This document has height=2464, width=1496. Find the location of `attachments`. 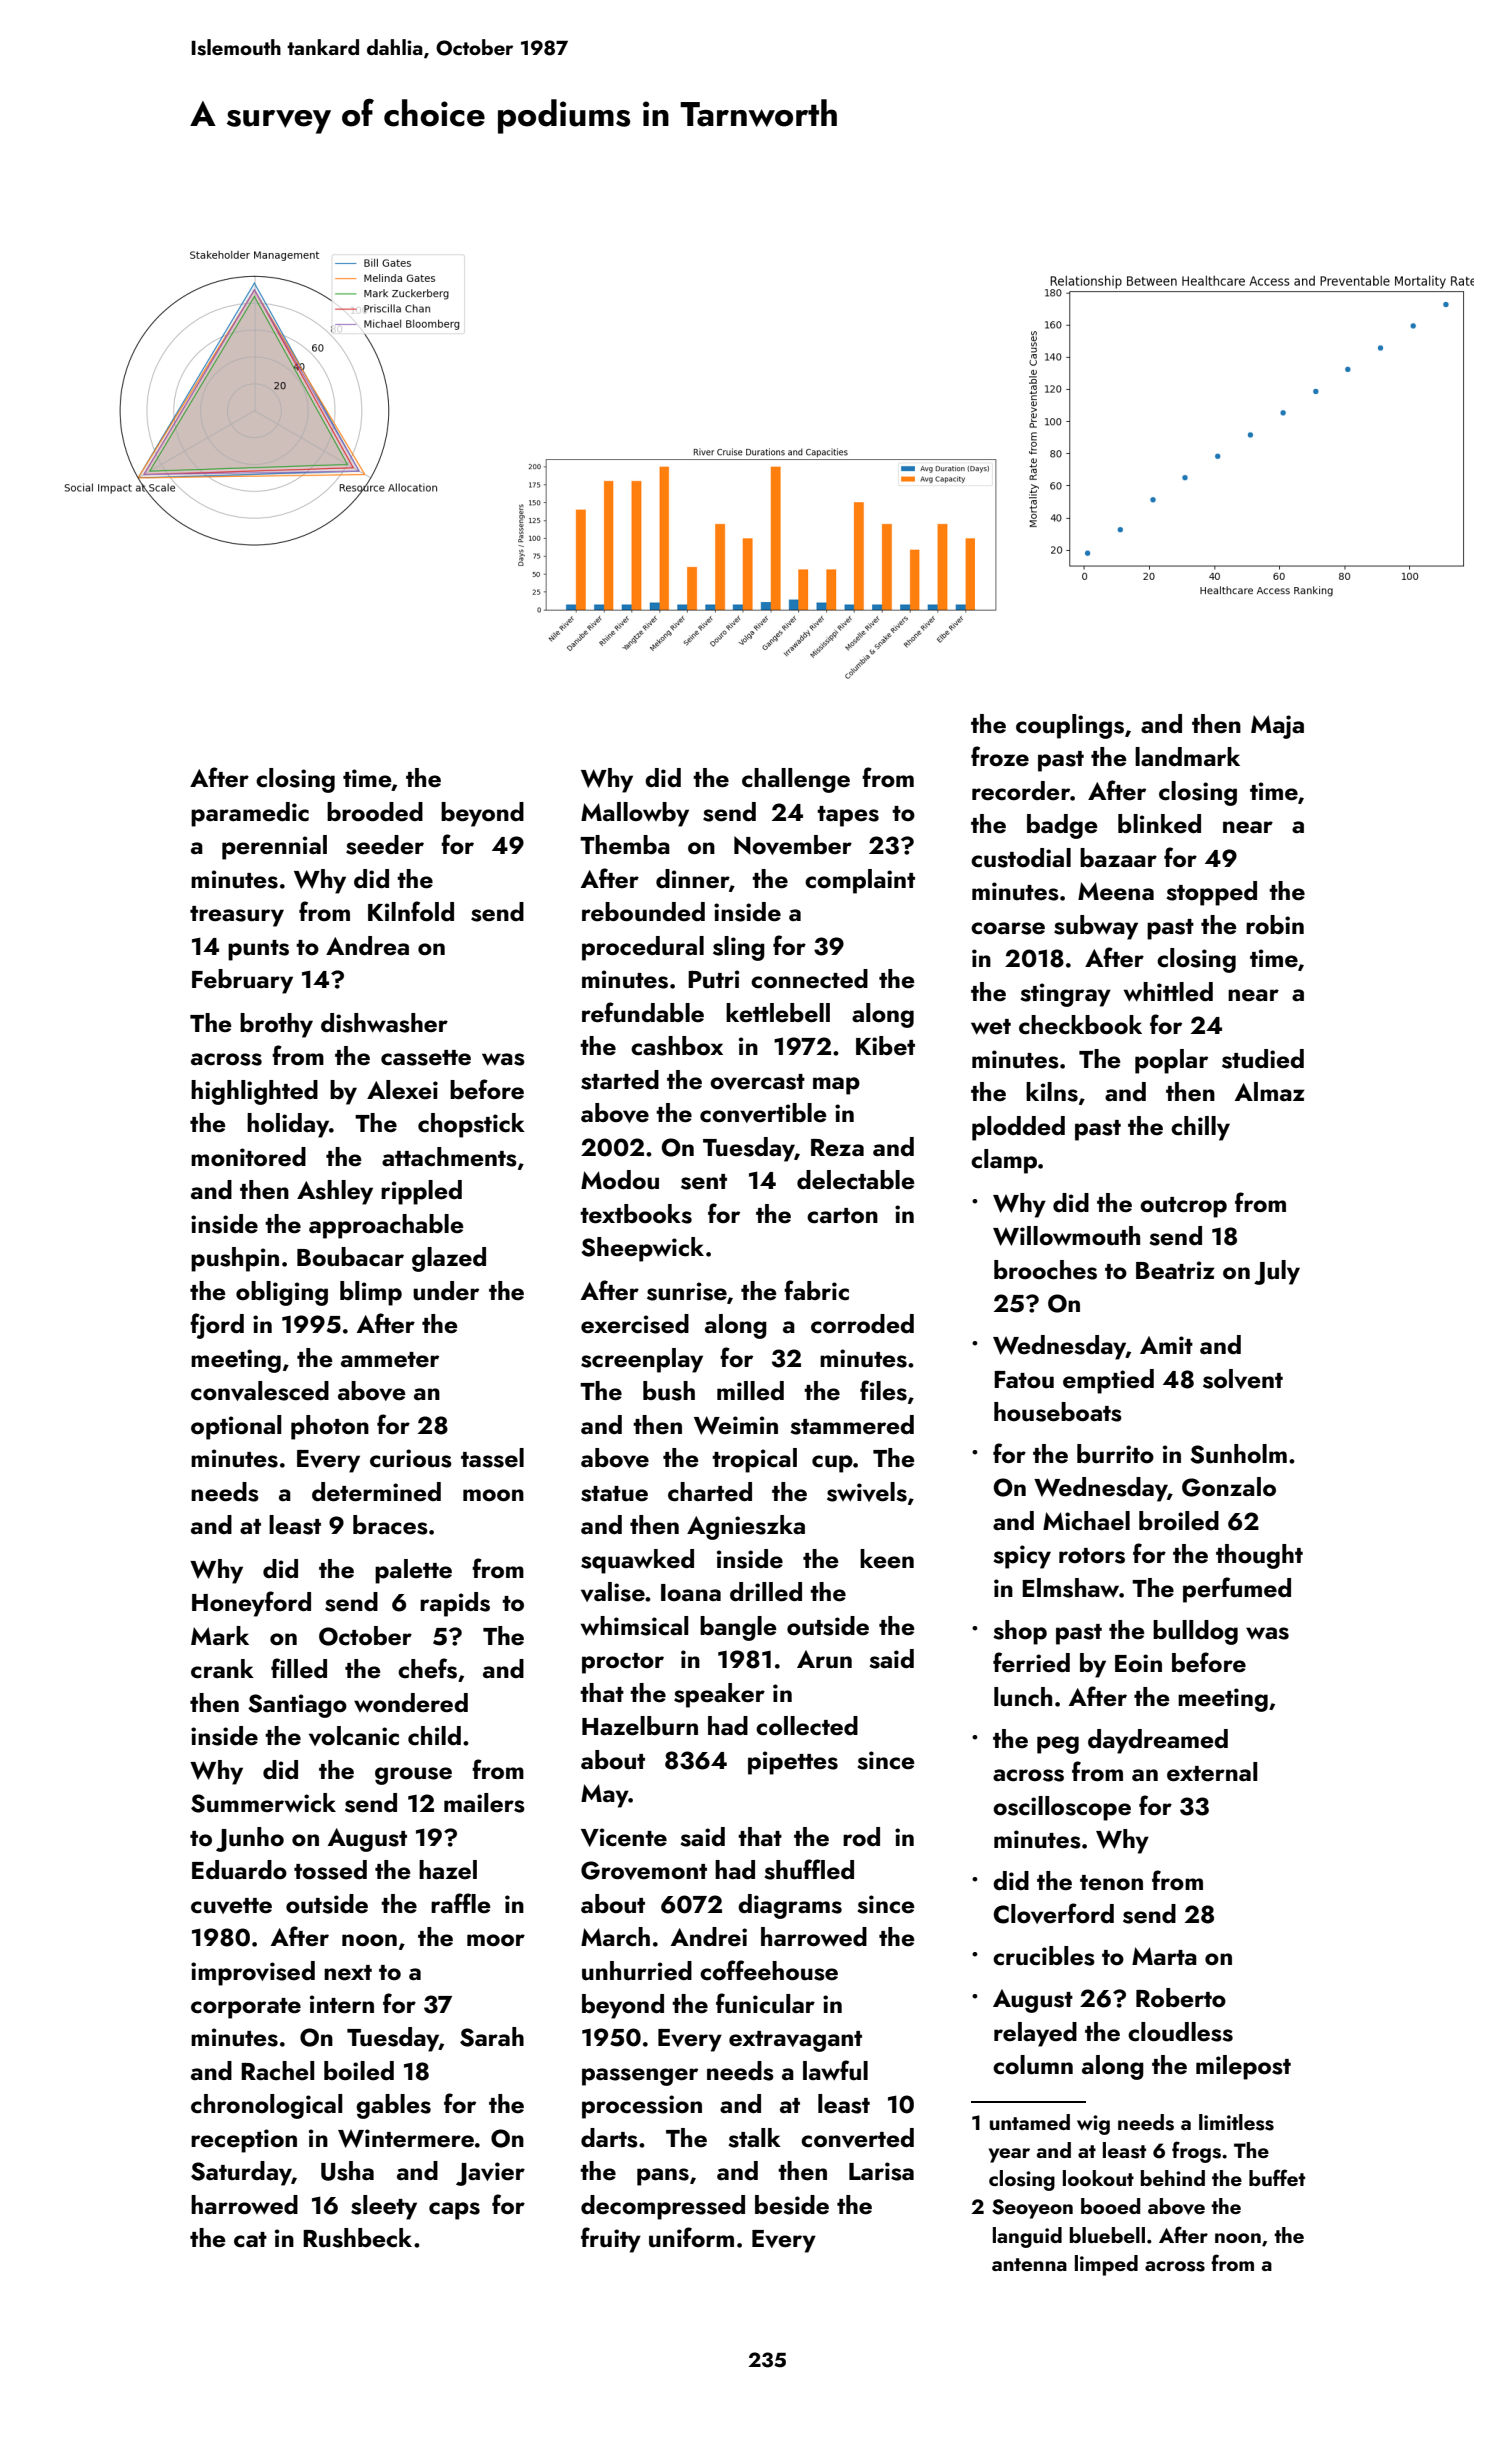

attachments is located at coordinates (449, 1157).
